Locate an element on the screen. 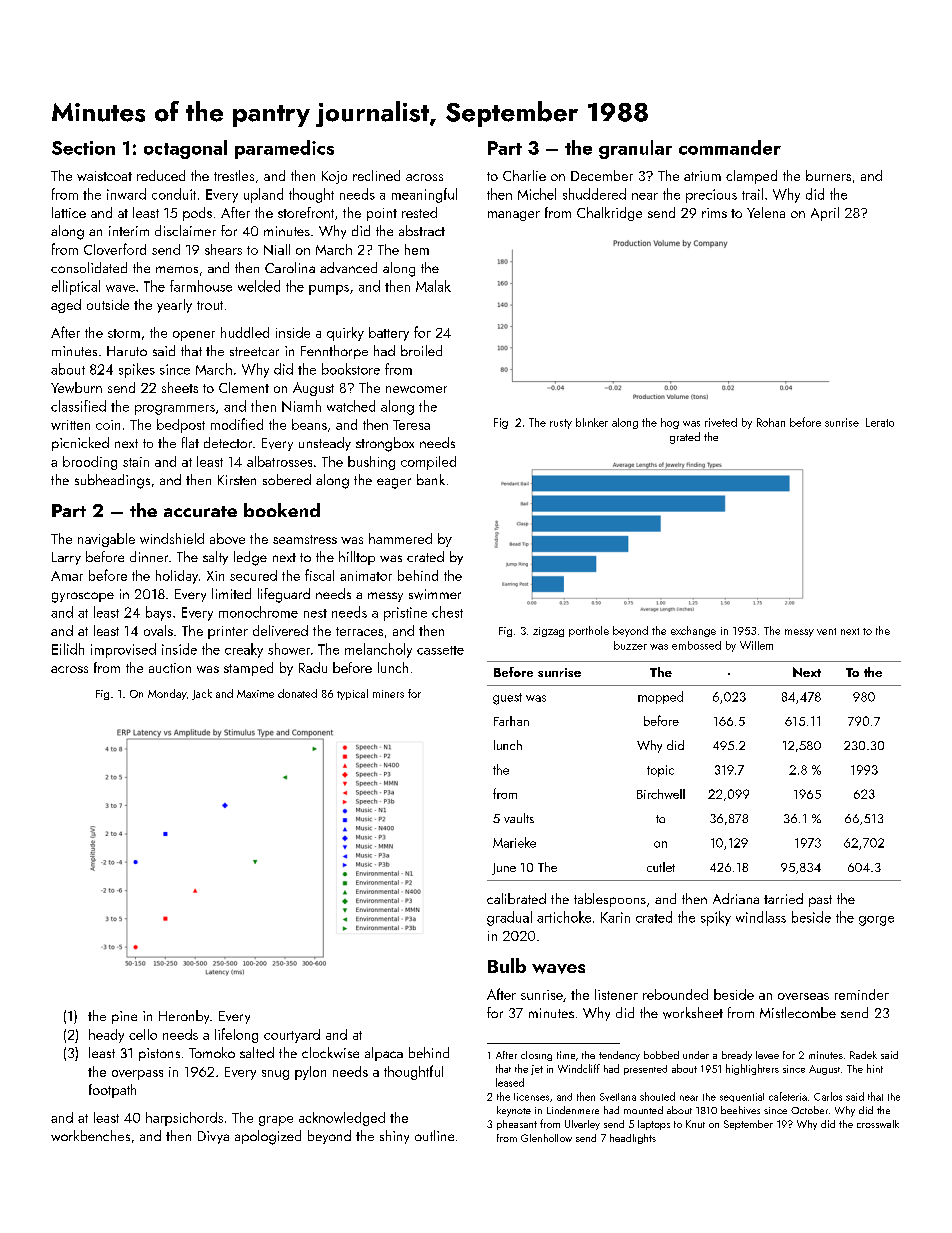 Image resolution: width=952 pixels, height=1233 pixels. Malak is located at coordinates (433, 286).
